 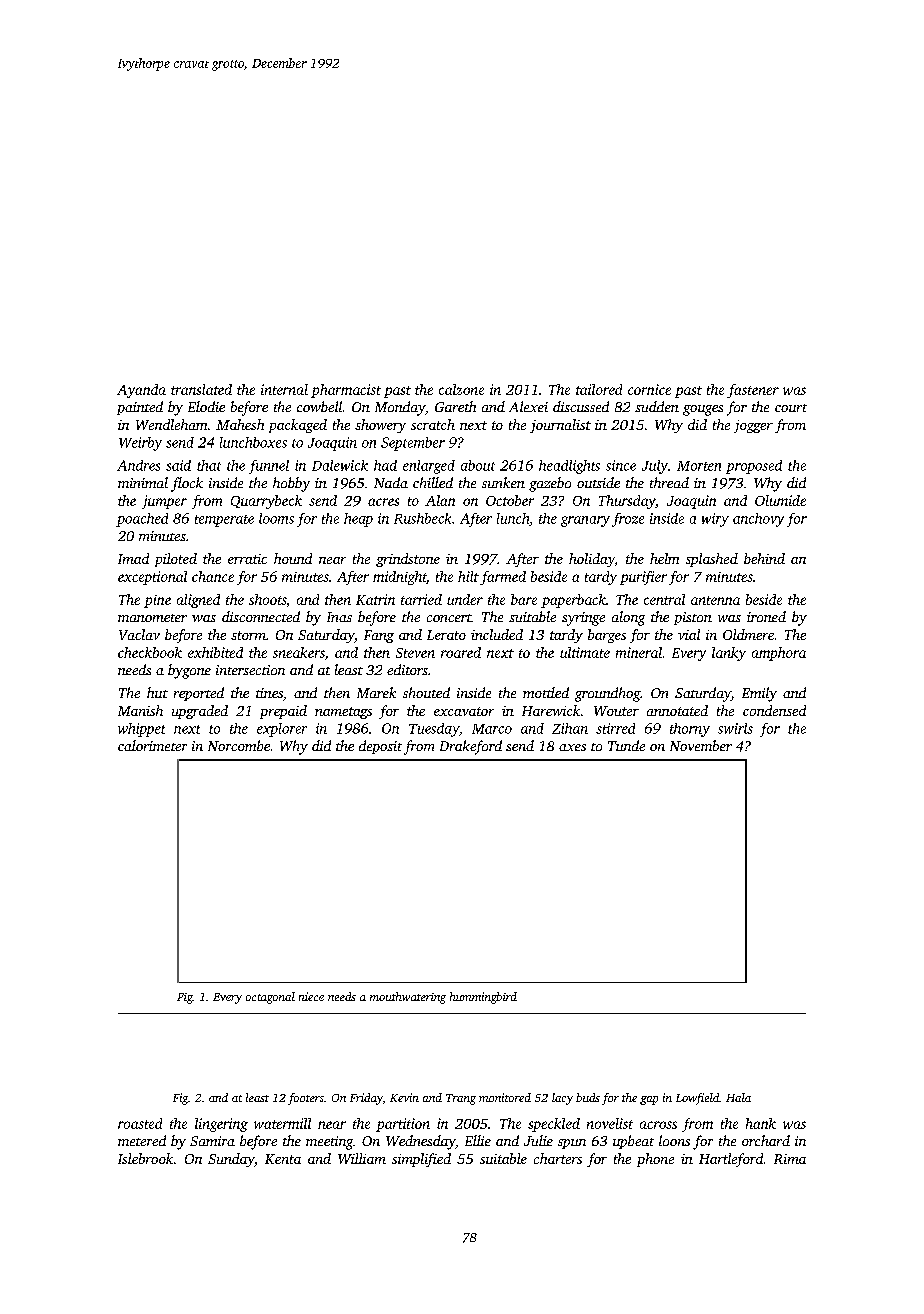 I want to click on Weirby, so click(x=140, y=444).
